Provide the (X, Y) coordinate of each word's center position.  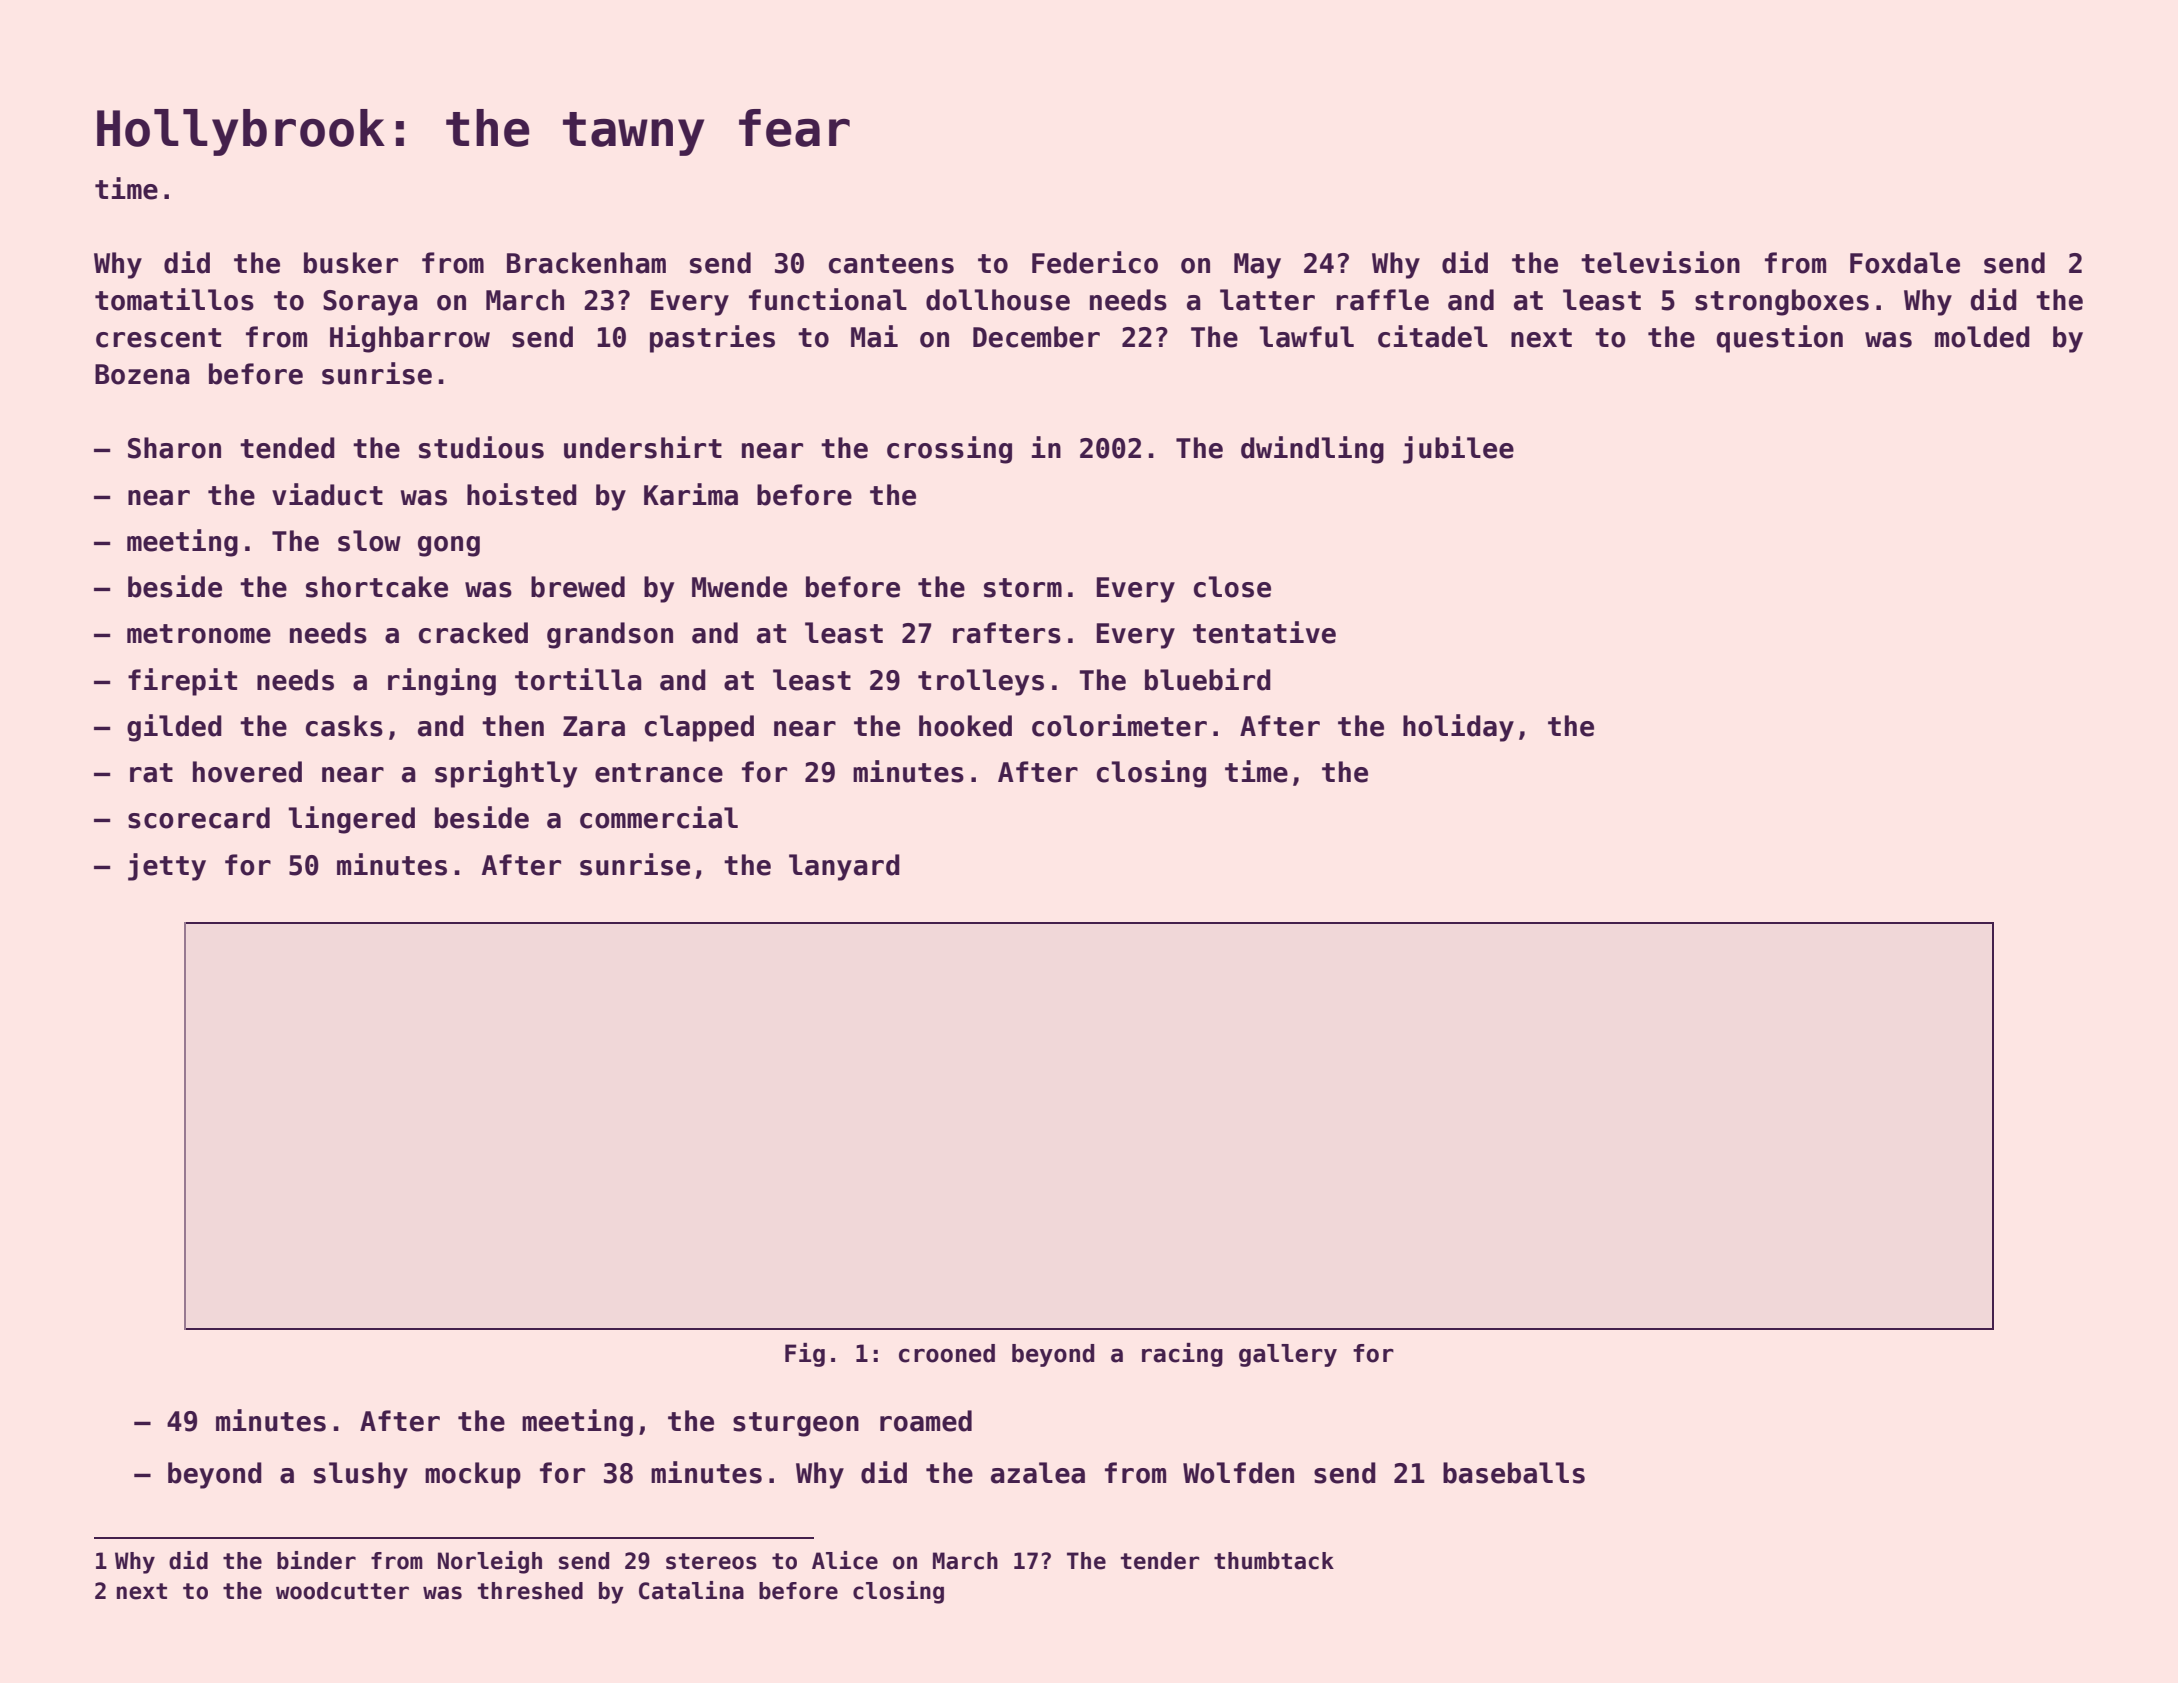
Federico (1095, 262)
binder (316, 1560)
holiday (1458, 728)
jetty (167, 867)
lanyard (844, 867)
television (1660, 262)
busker (351, 263)
